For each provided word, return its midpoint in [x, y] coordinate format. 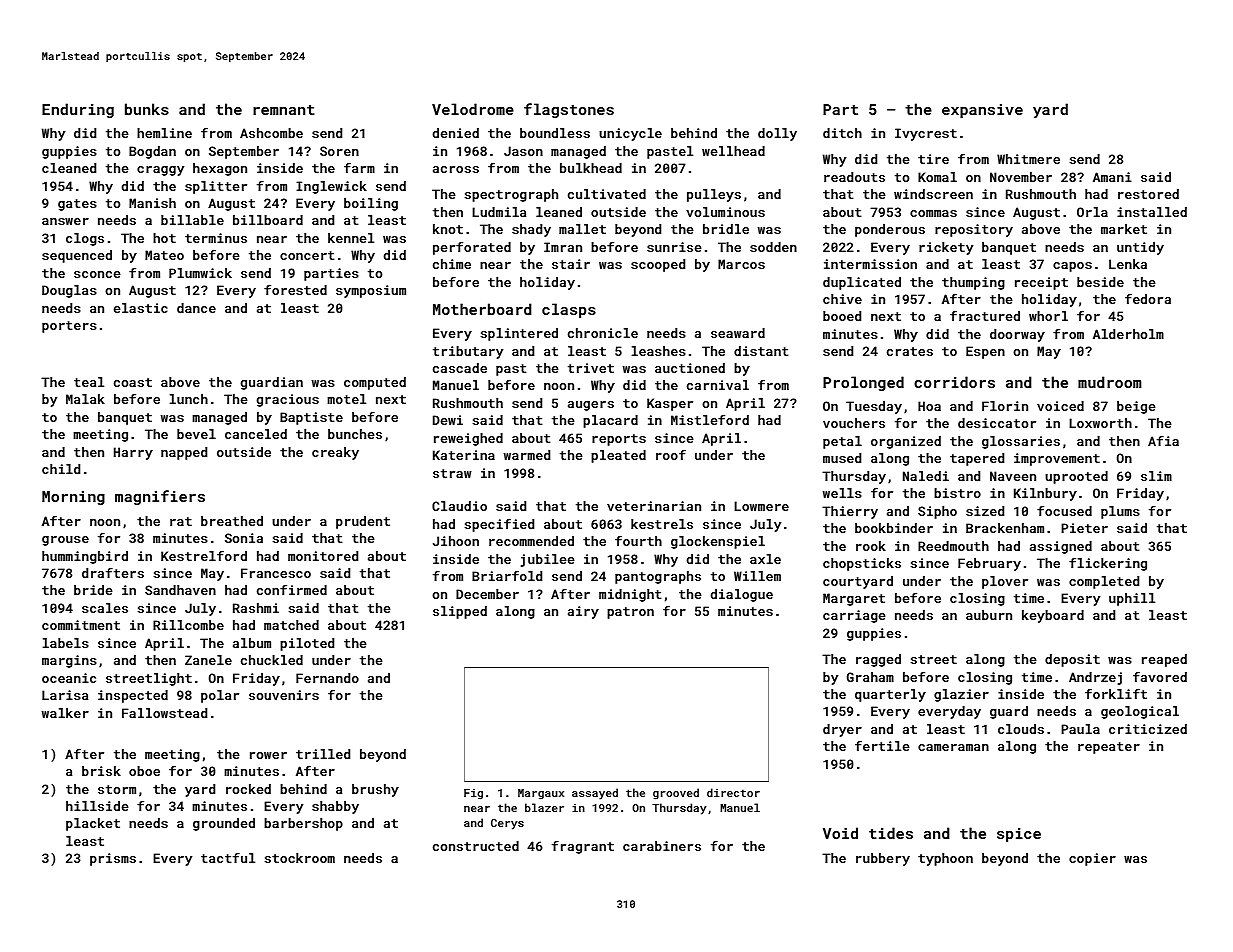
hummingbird [85, 557]
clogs [85, 239]
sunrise [674, 247]
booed [842, 316]
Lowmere [761, 506]
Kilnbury [1045, 494]
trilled [323, 754]
